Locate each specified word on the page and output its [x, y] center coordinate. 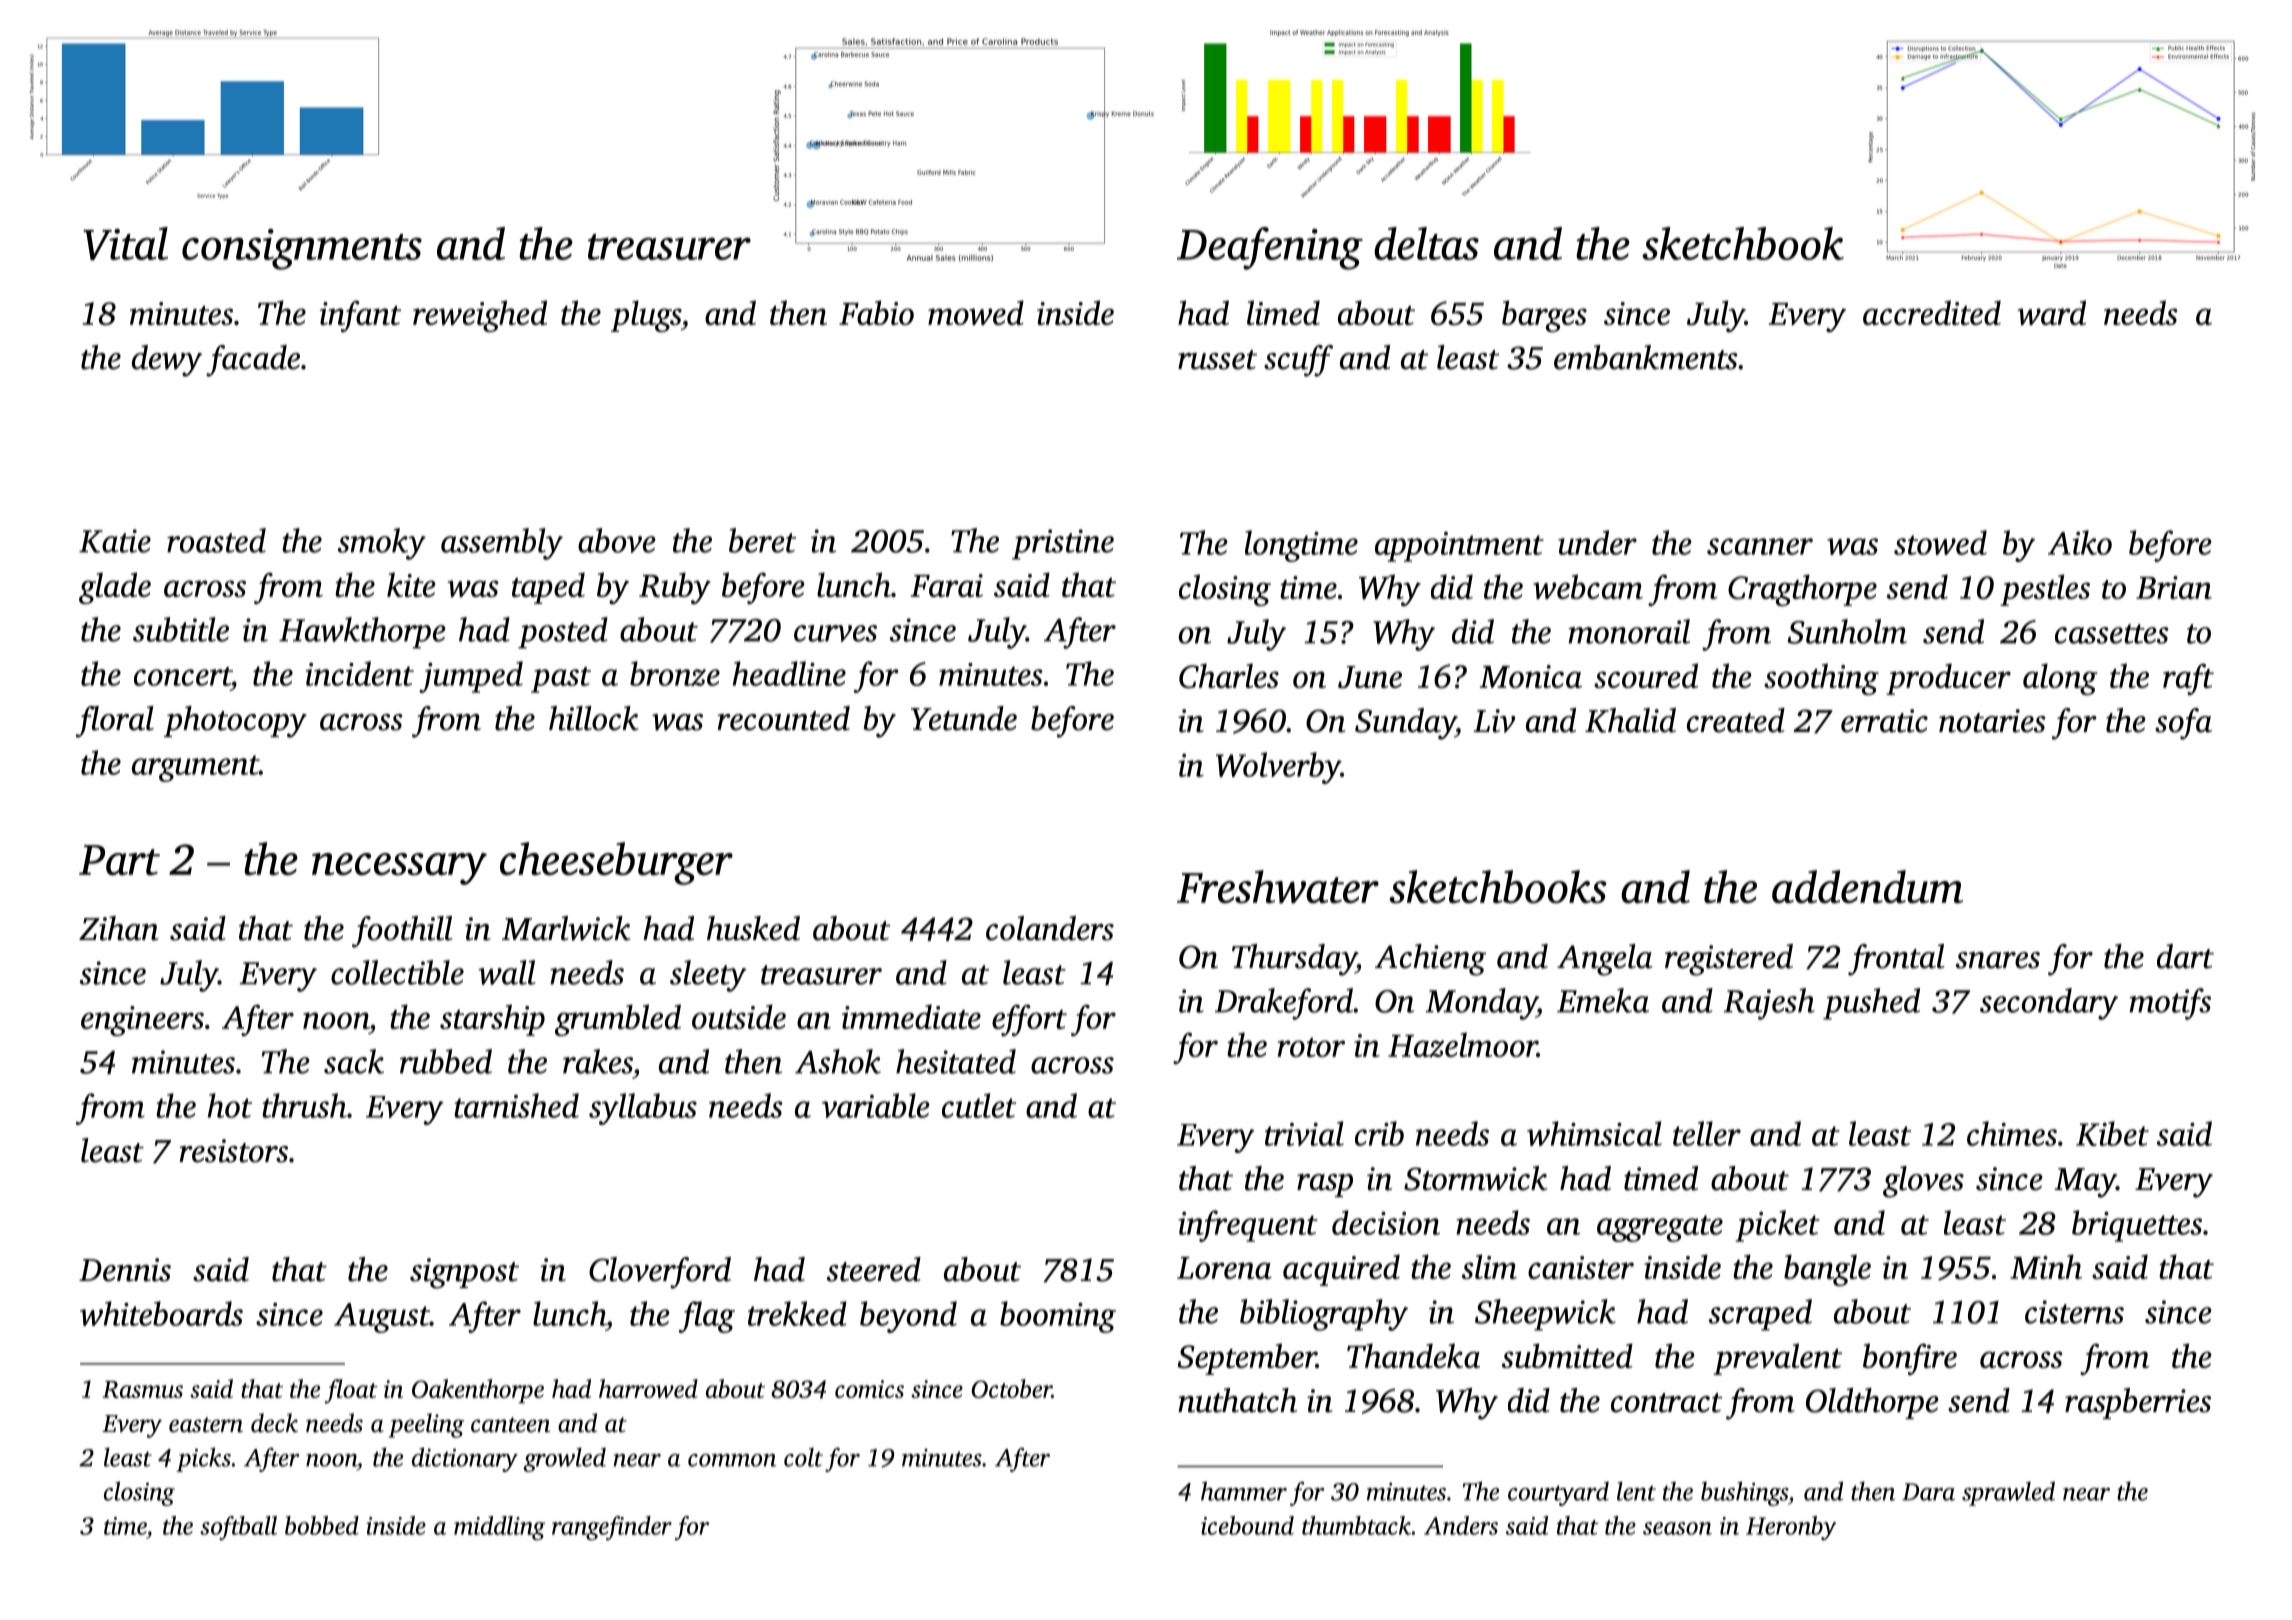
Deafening [1270, 248]
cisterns [2074, 1312]
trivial [1304, 1133]
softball [238, 1528]
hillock [594, 718]
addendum [1867, 887]
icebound [1247, 1525]
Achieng [1430, 960]
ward [2051, 312]
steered [874, 1269]
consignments [302, 249]
